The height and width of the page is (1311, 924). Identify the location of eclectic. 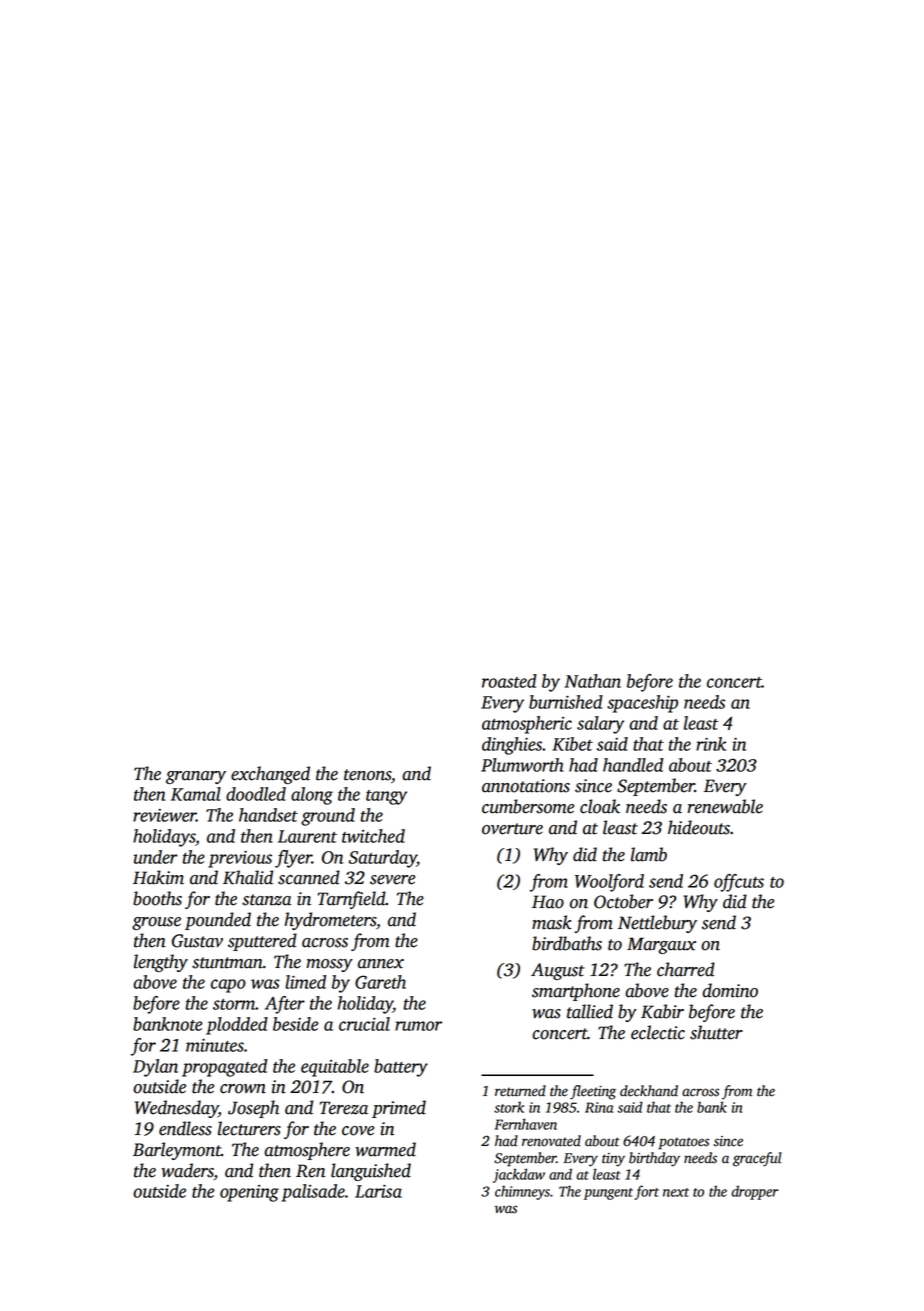
(658, 1032).
